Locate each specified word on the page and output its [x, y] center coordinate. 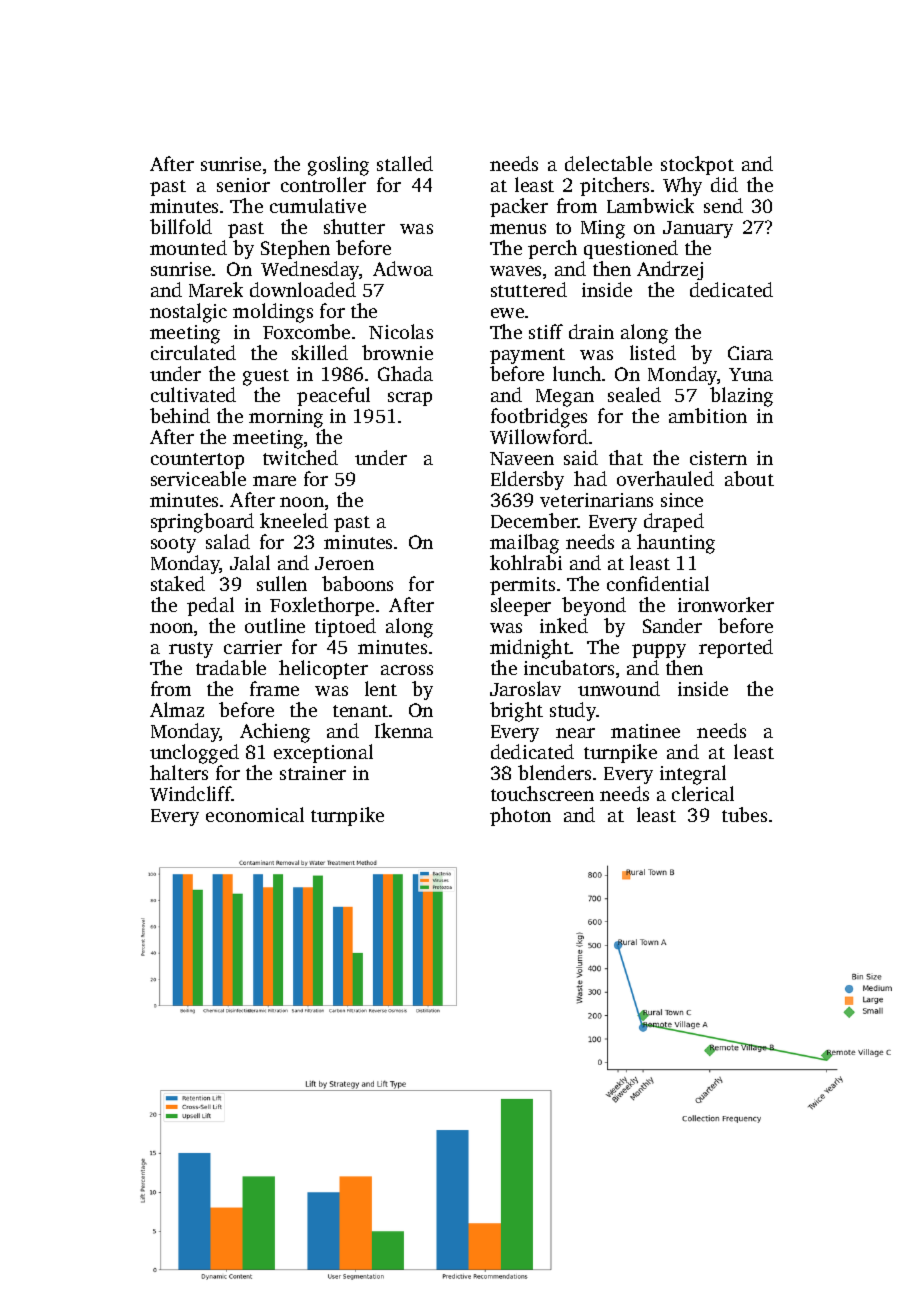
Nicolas [401, 331]
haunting [676, 544]
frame [274, 688]
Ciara [750, 353]
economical [255, 814]
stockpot [697, 165]
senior [243, 185]
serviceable [198, 478]
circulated [193, 352]
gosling [338, 166]
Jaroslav [525, 688]
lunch [577, 373]
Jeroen [344, 563]
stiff [546, 331]
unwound [619, 688]
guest [266, 377]
